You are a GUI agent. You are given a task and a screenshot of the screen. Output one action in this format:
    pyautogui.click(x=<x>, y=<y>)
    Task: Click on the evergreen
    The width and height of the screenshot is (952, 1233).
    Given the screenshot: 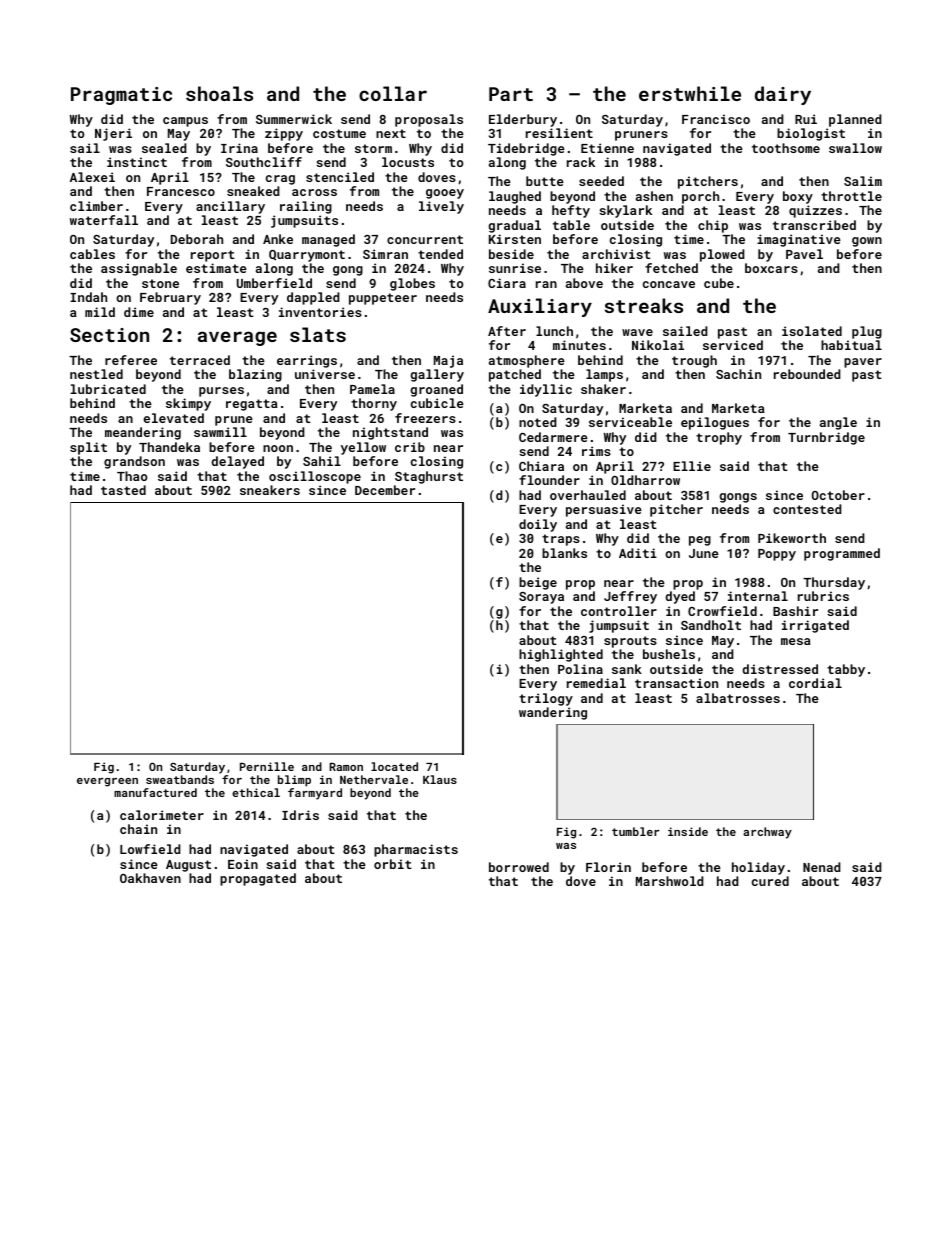 What is the action you would take?
    pyautogui.click(x=107, y=782)
